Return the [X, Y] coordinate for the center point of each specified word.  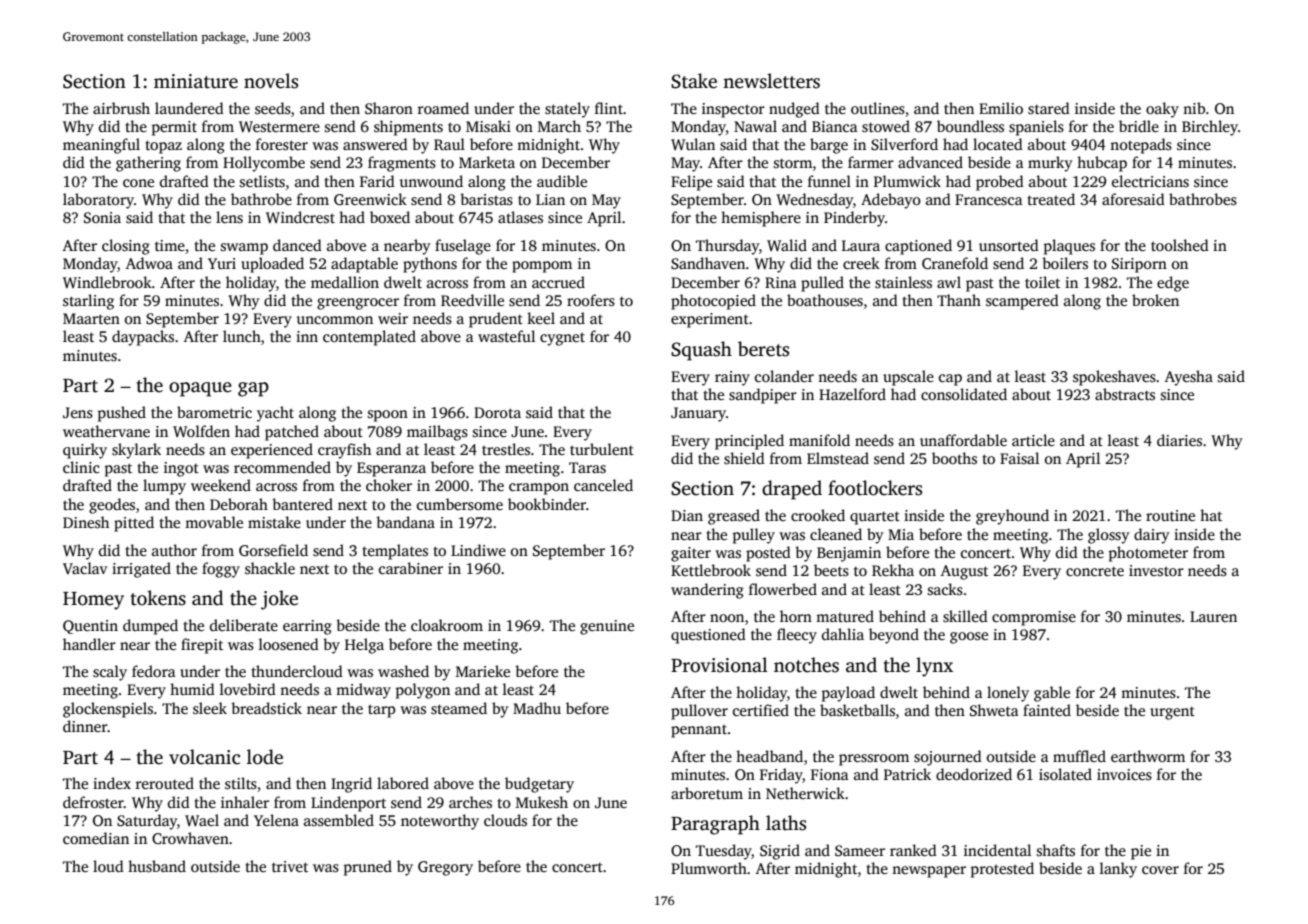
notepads [1141, 146]
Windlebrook [107, 282]
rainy [732, 378]
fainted [1047, 710]
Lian [550, 199]
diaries [1179, 440]
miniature [196, 81]
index [112, 783]
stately [567, 110]
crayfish [344, 451]
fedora [154, 671]
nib [1194, 108]
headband [769, 756]
